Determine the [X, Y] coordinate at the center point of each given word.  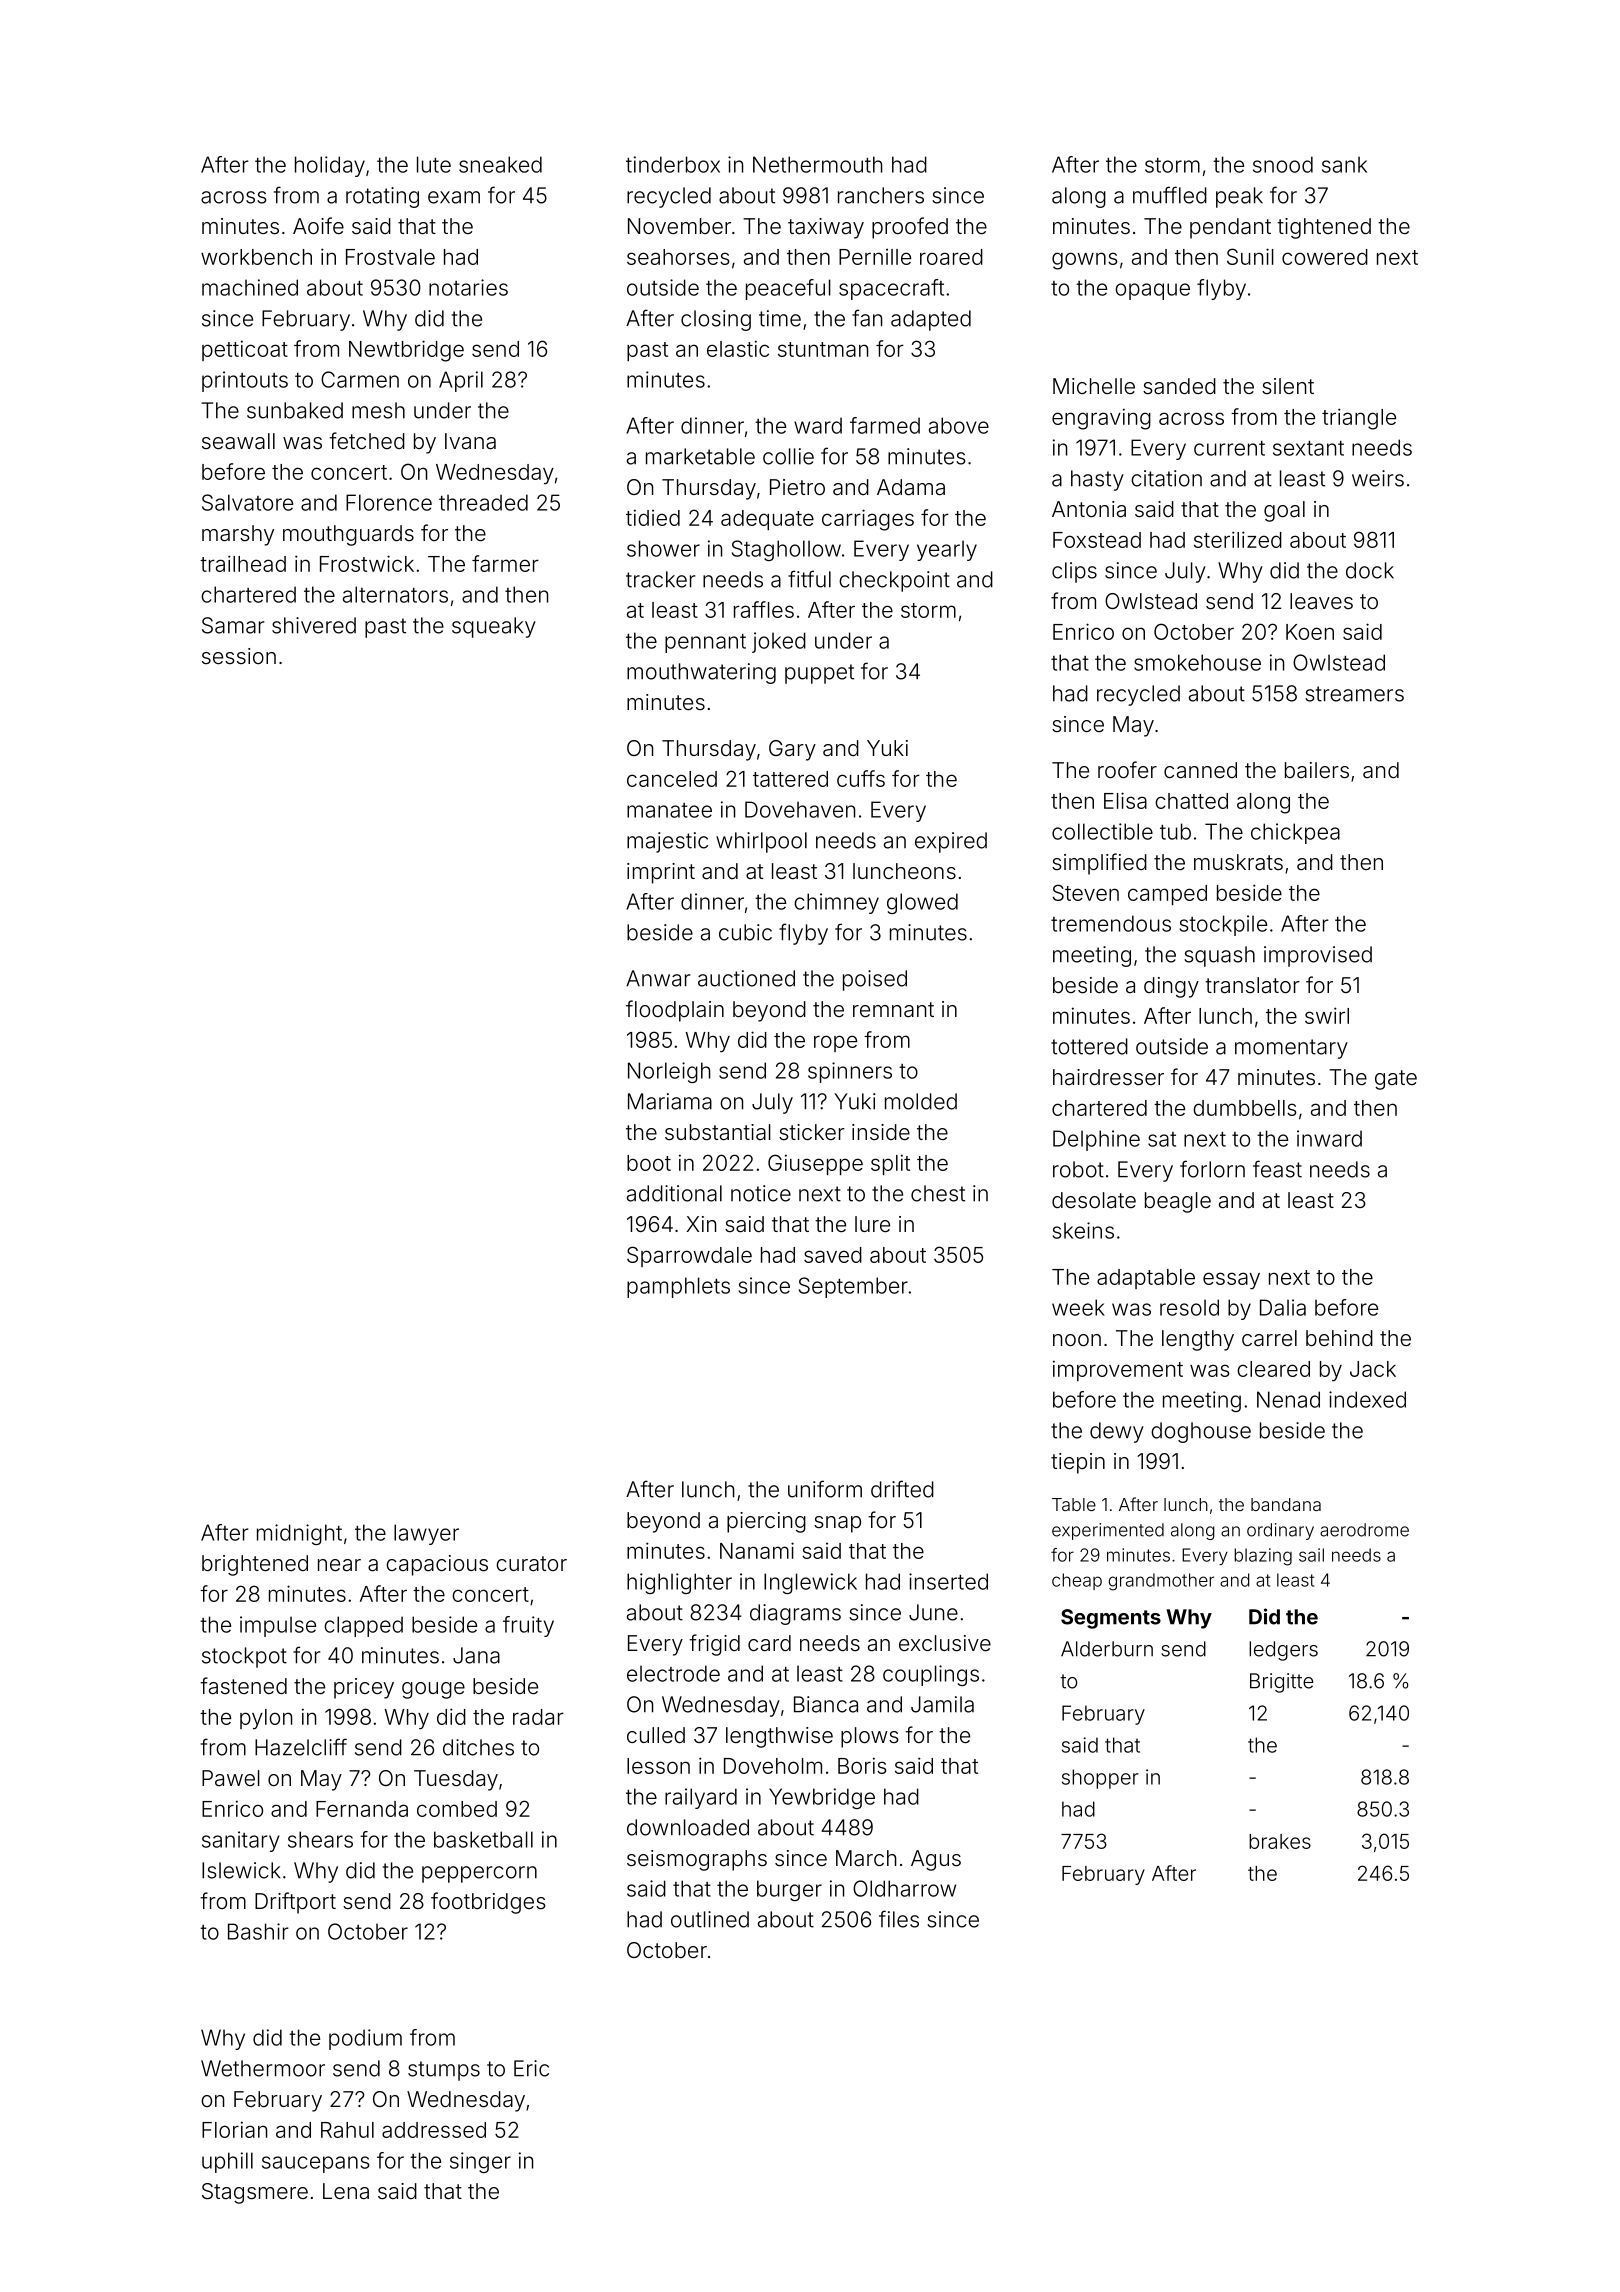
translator [1252, 985]
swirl [1327, 1015]
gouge [433, 1690]
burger [789, 1890]
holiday [330, 166]
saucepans [316, 2164]
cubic [745, 932]
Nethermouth [818, 164]
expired [951, 842]
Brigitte [1282, 1683]
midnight [299, 1534]
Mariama [670, 1101]
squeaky [494, 627]
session [239, 656]
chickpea [1295, 833]
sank [1344, 164]
